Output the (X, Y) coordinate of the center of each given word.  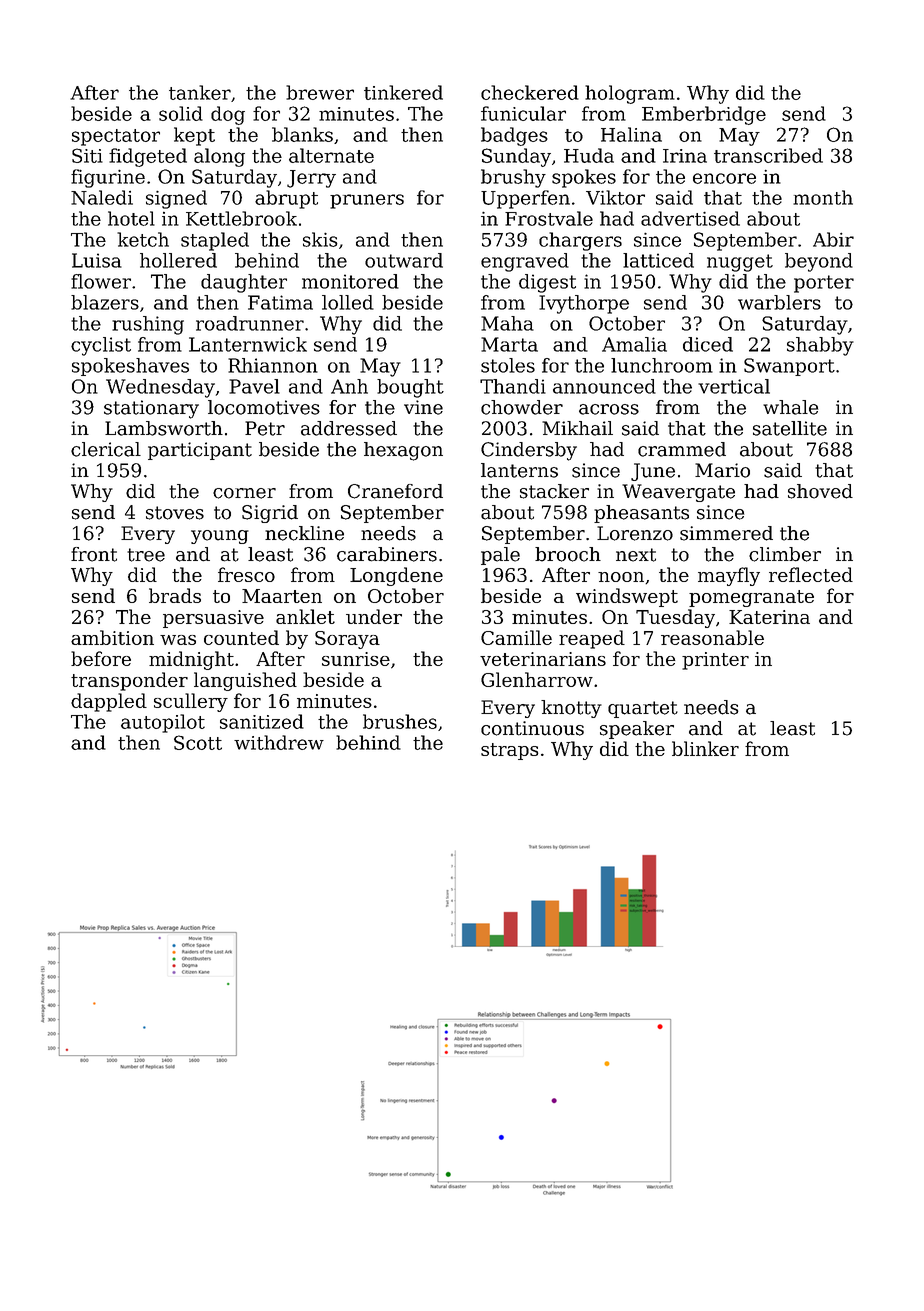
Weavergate (678, 493)
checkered (530, 92)
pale (500, 556)
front (94, 554)
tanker (200, 92)
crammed (682, 449)
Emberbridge (704, 115)
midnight (191, 660)
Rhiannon (273, 365)
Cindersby (529, 451)
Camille (516, 637)
